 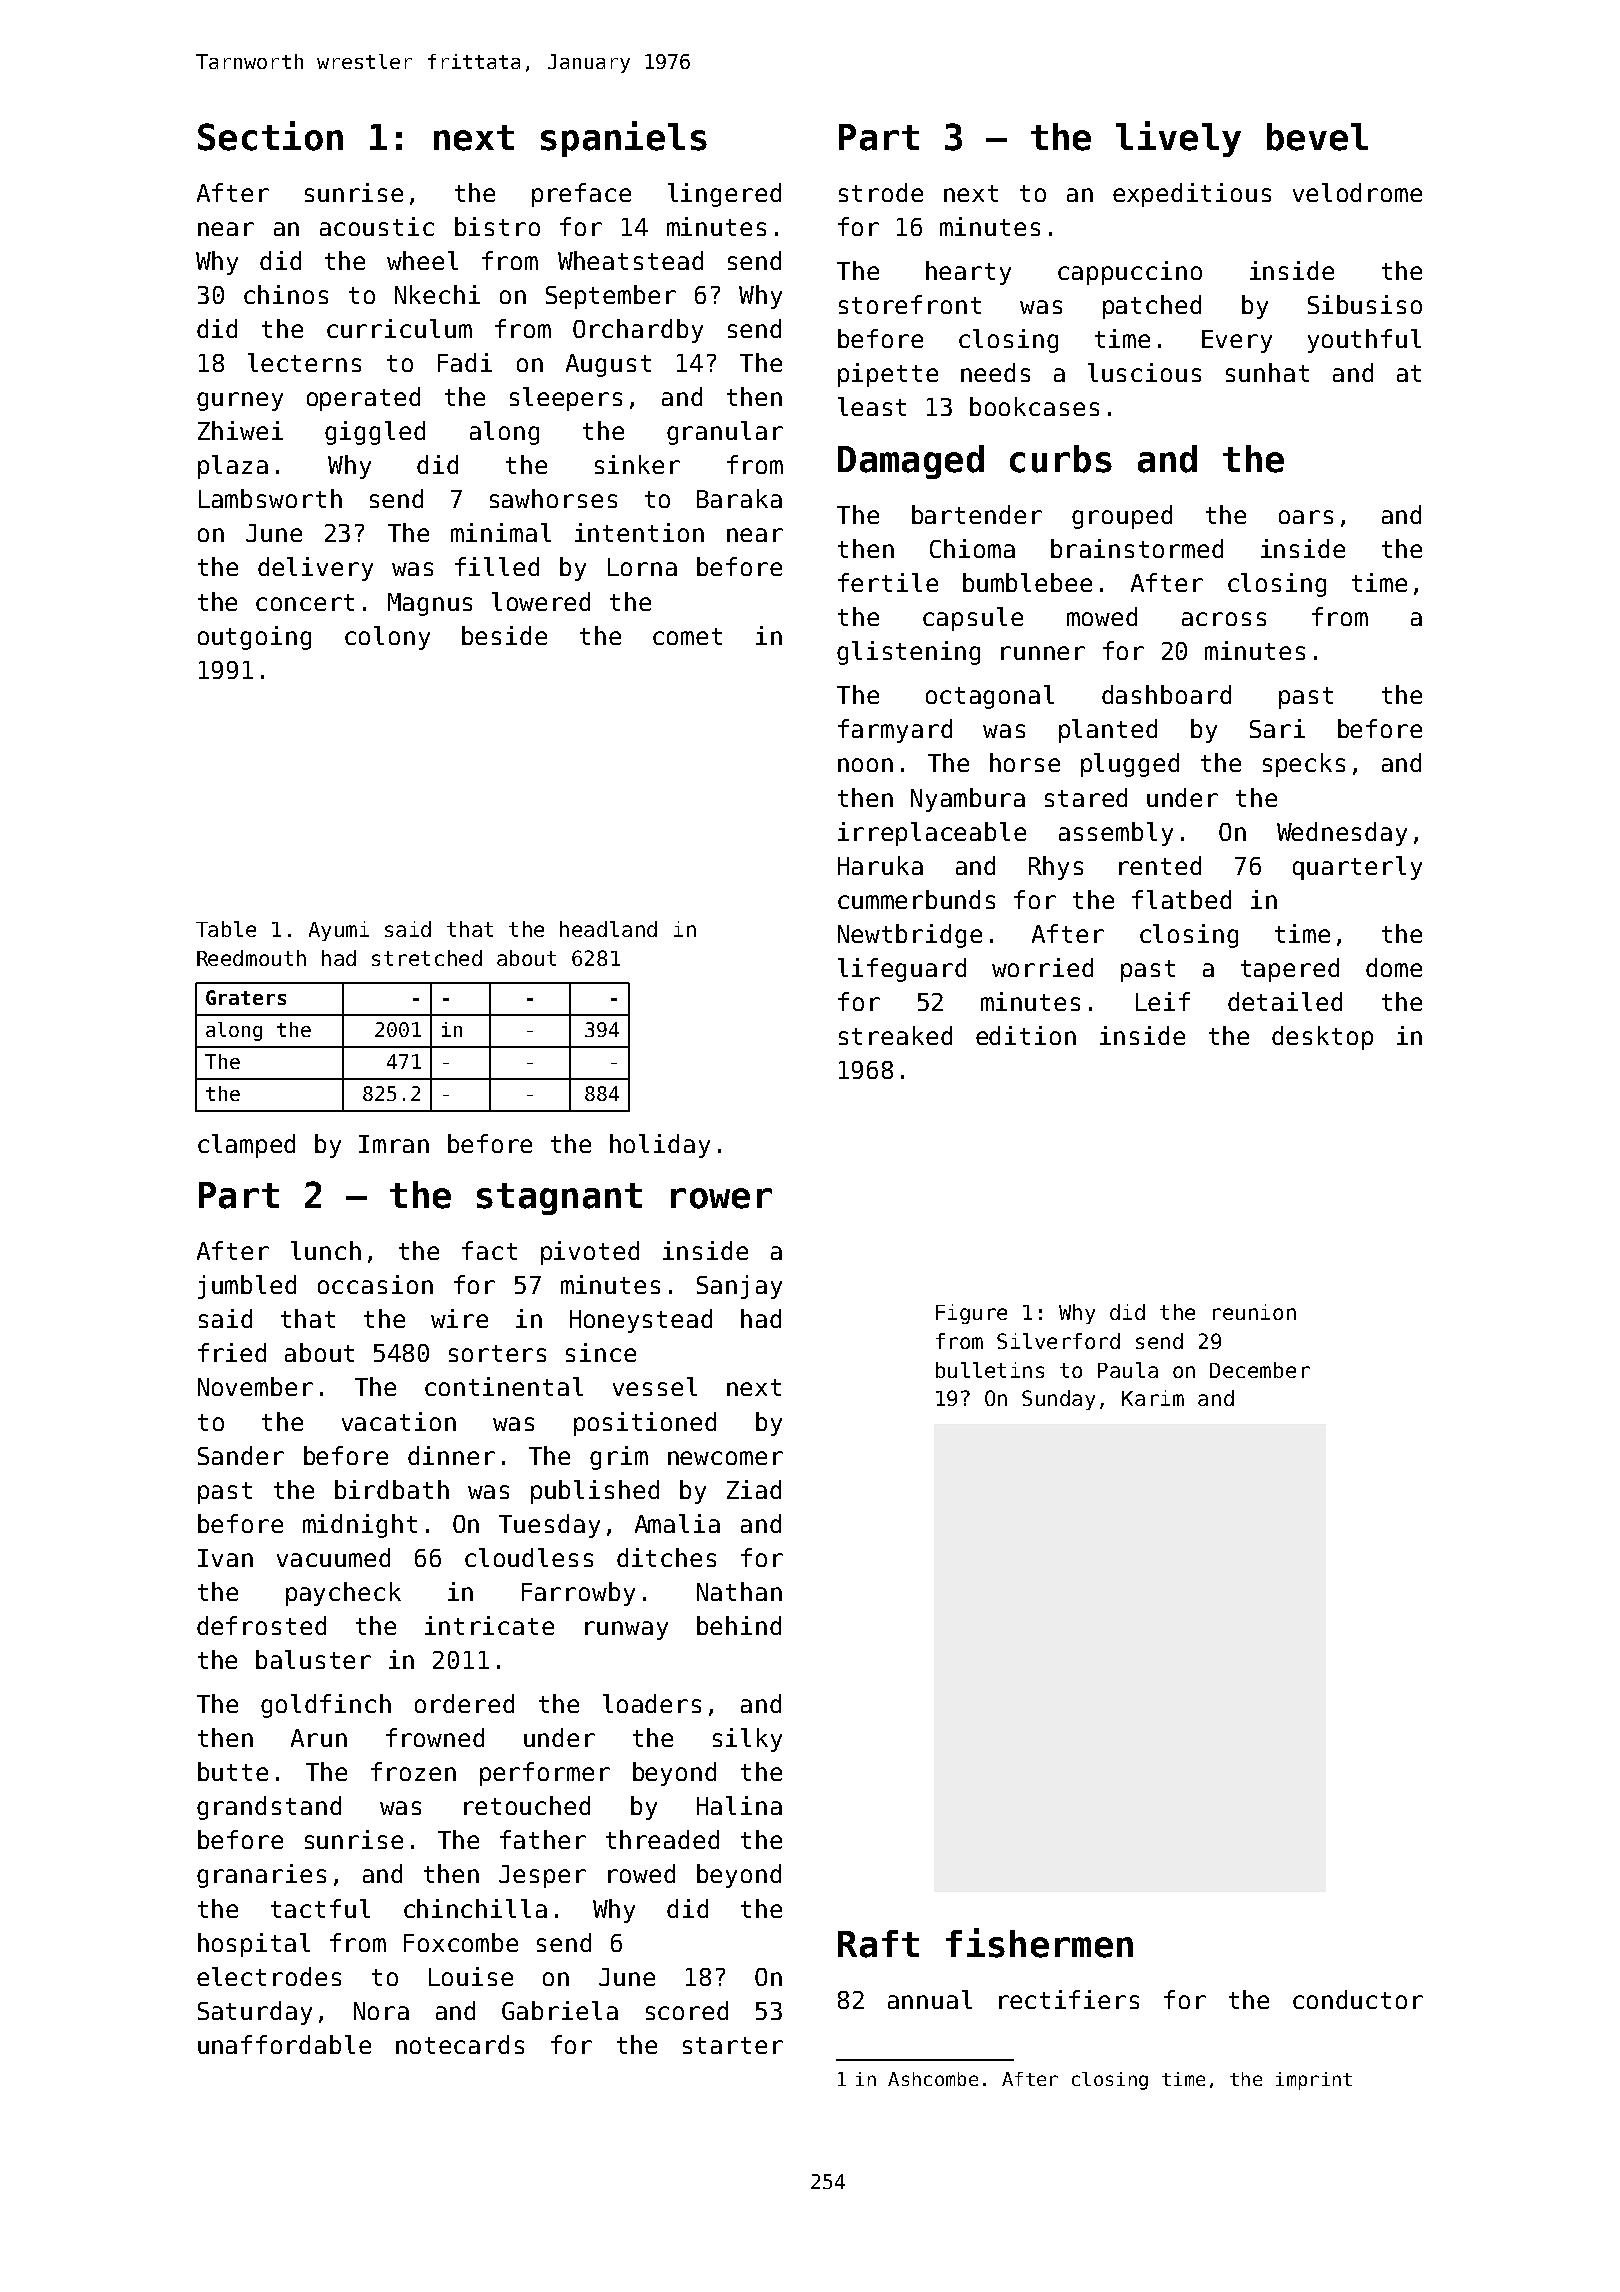 What do you see at coordinates (1181, 899) in the screenshot?
I see `flatbed` at bounding box center [1181, 899].
